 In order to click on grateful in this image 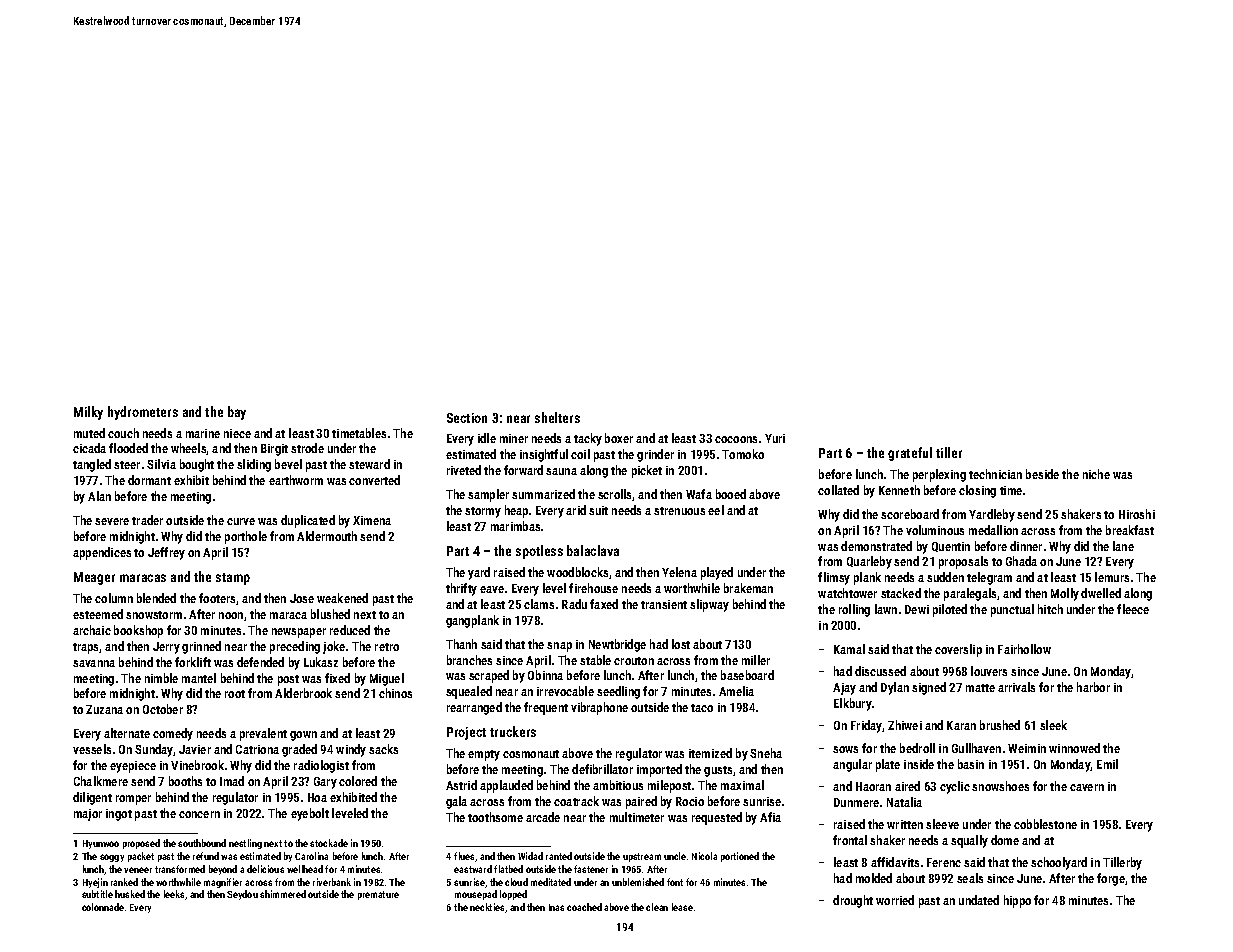, I will do `click(910, 454)`.
